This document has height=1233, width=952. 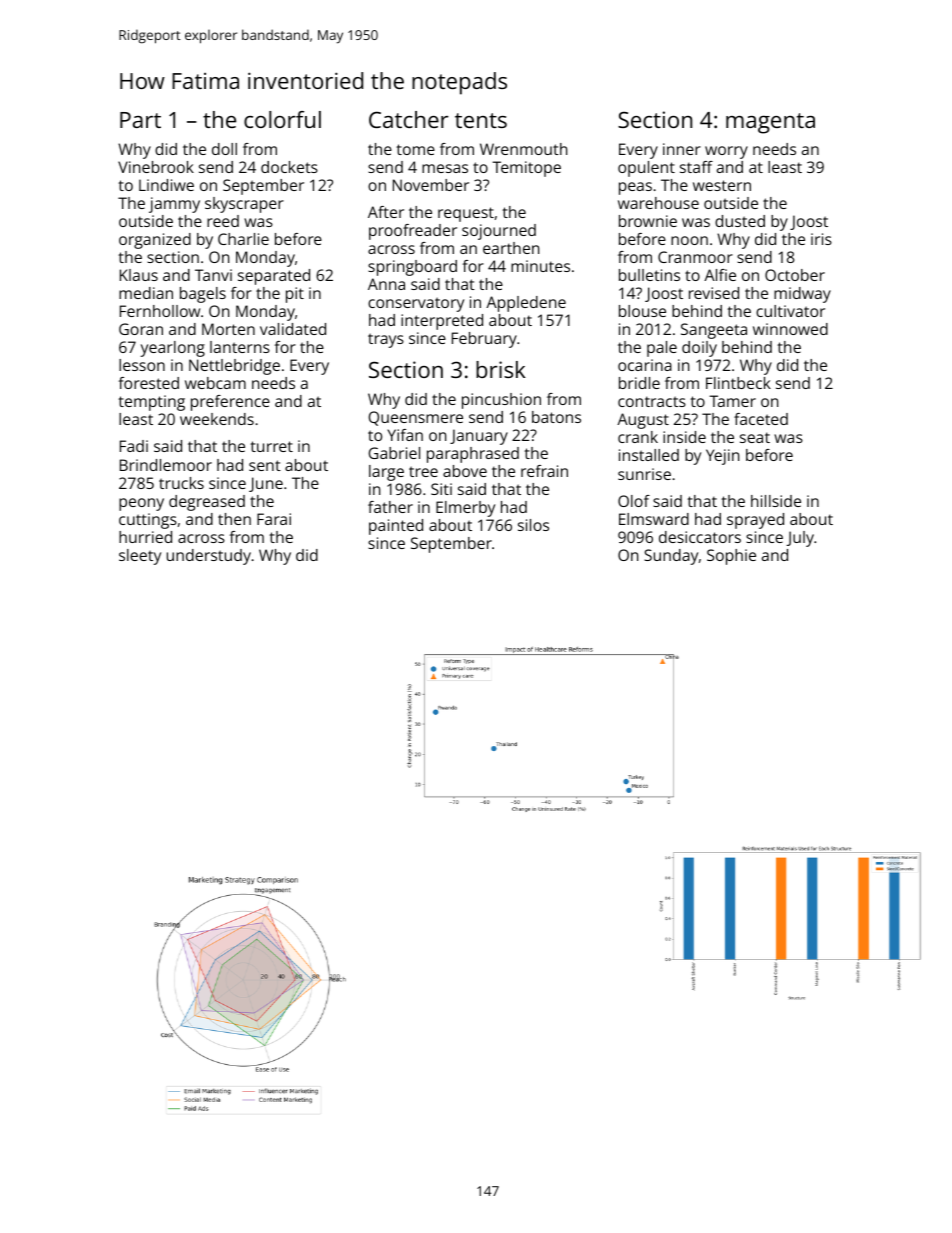 What do you see at coordinates (481, 120) in the document?
I see `tents` at bounding box center [481, 120].
